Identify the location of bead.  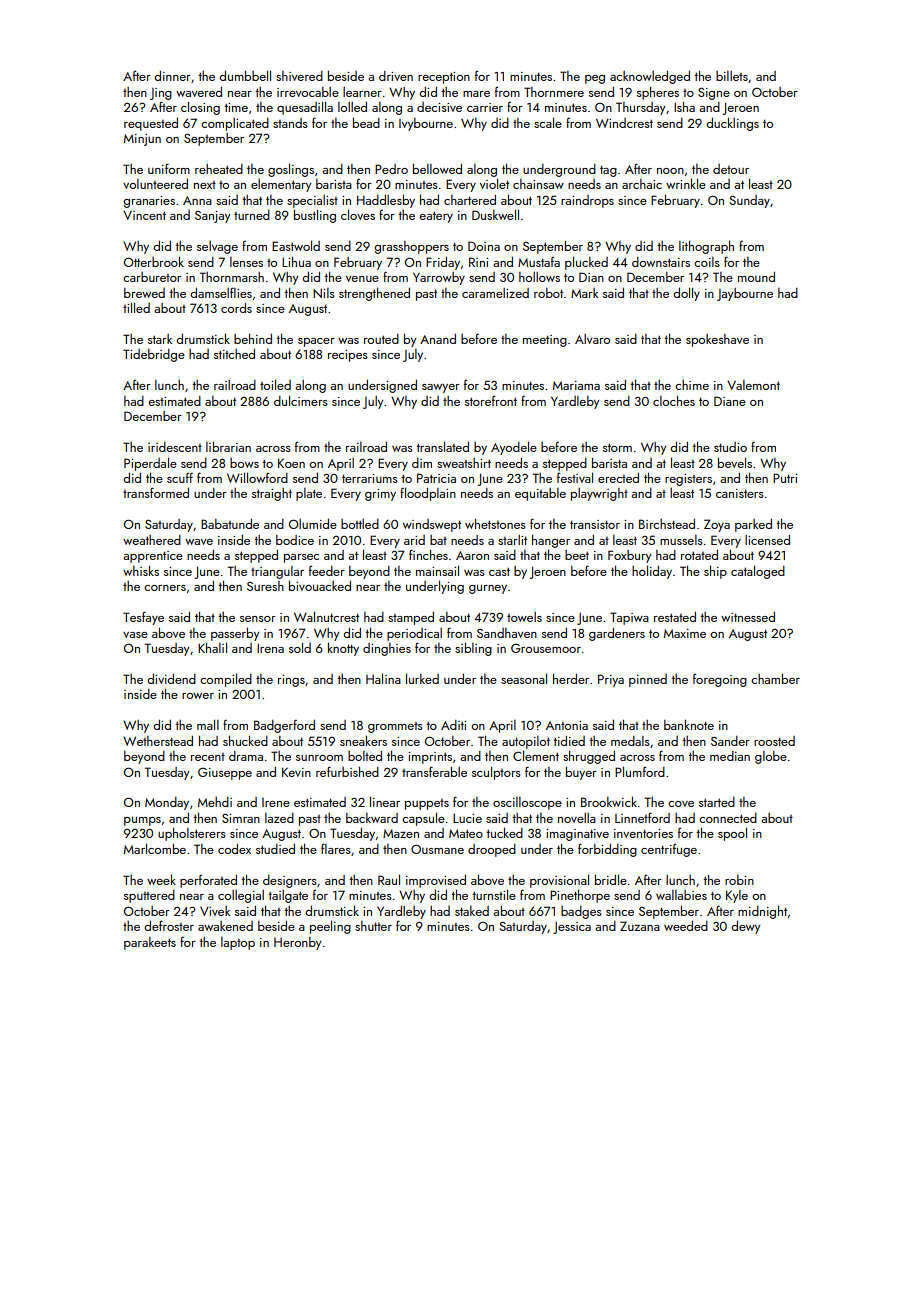
(366, 123).
